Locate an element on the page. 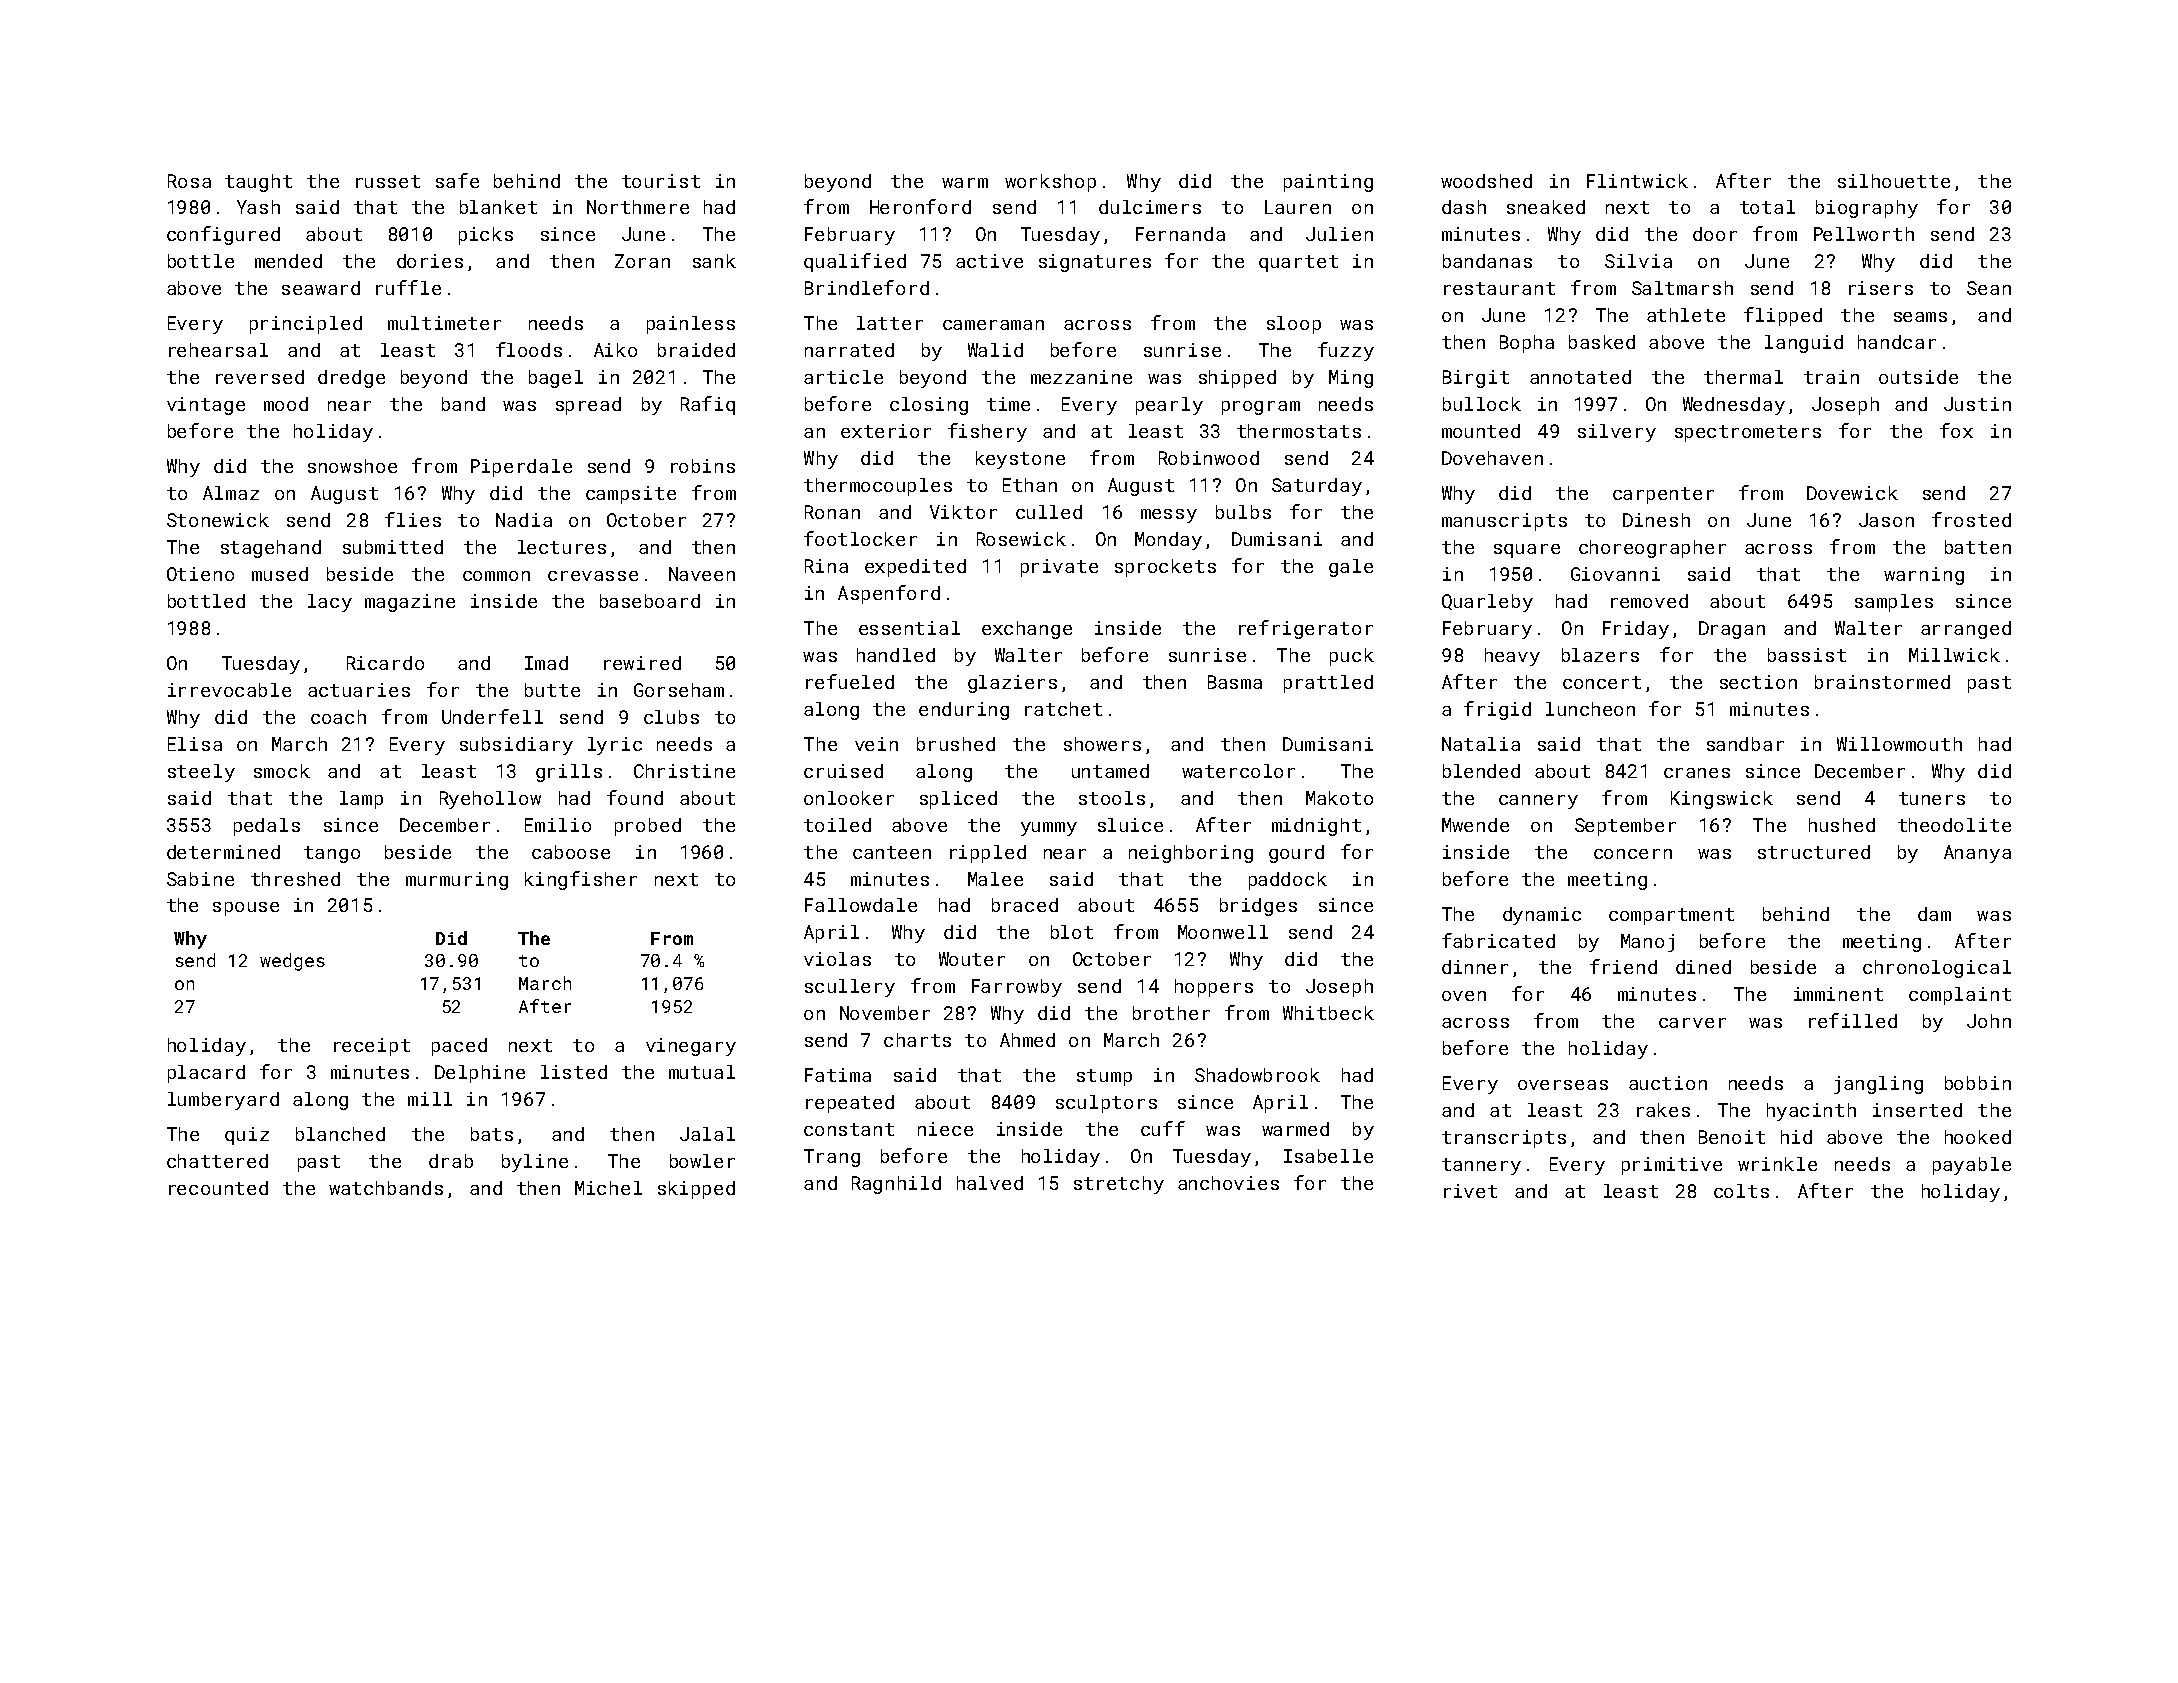  footlocker is located at coordinates (860, 538).
